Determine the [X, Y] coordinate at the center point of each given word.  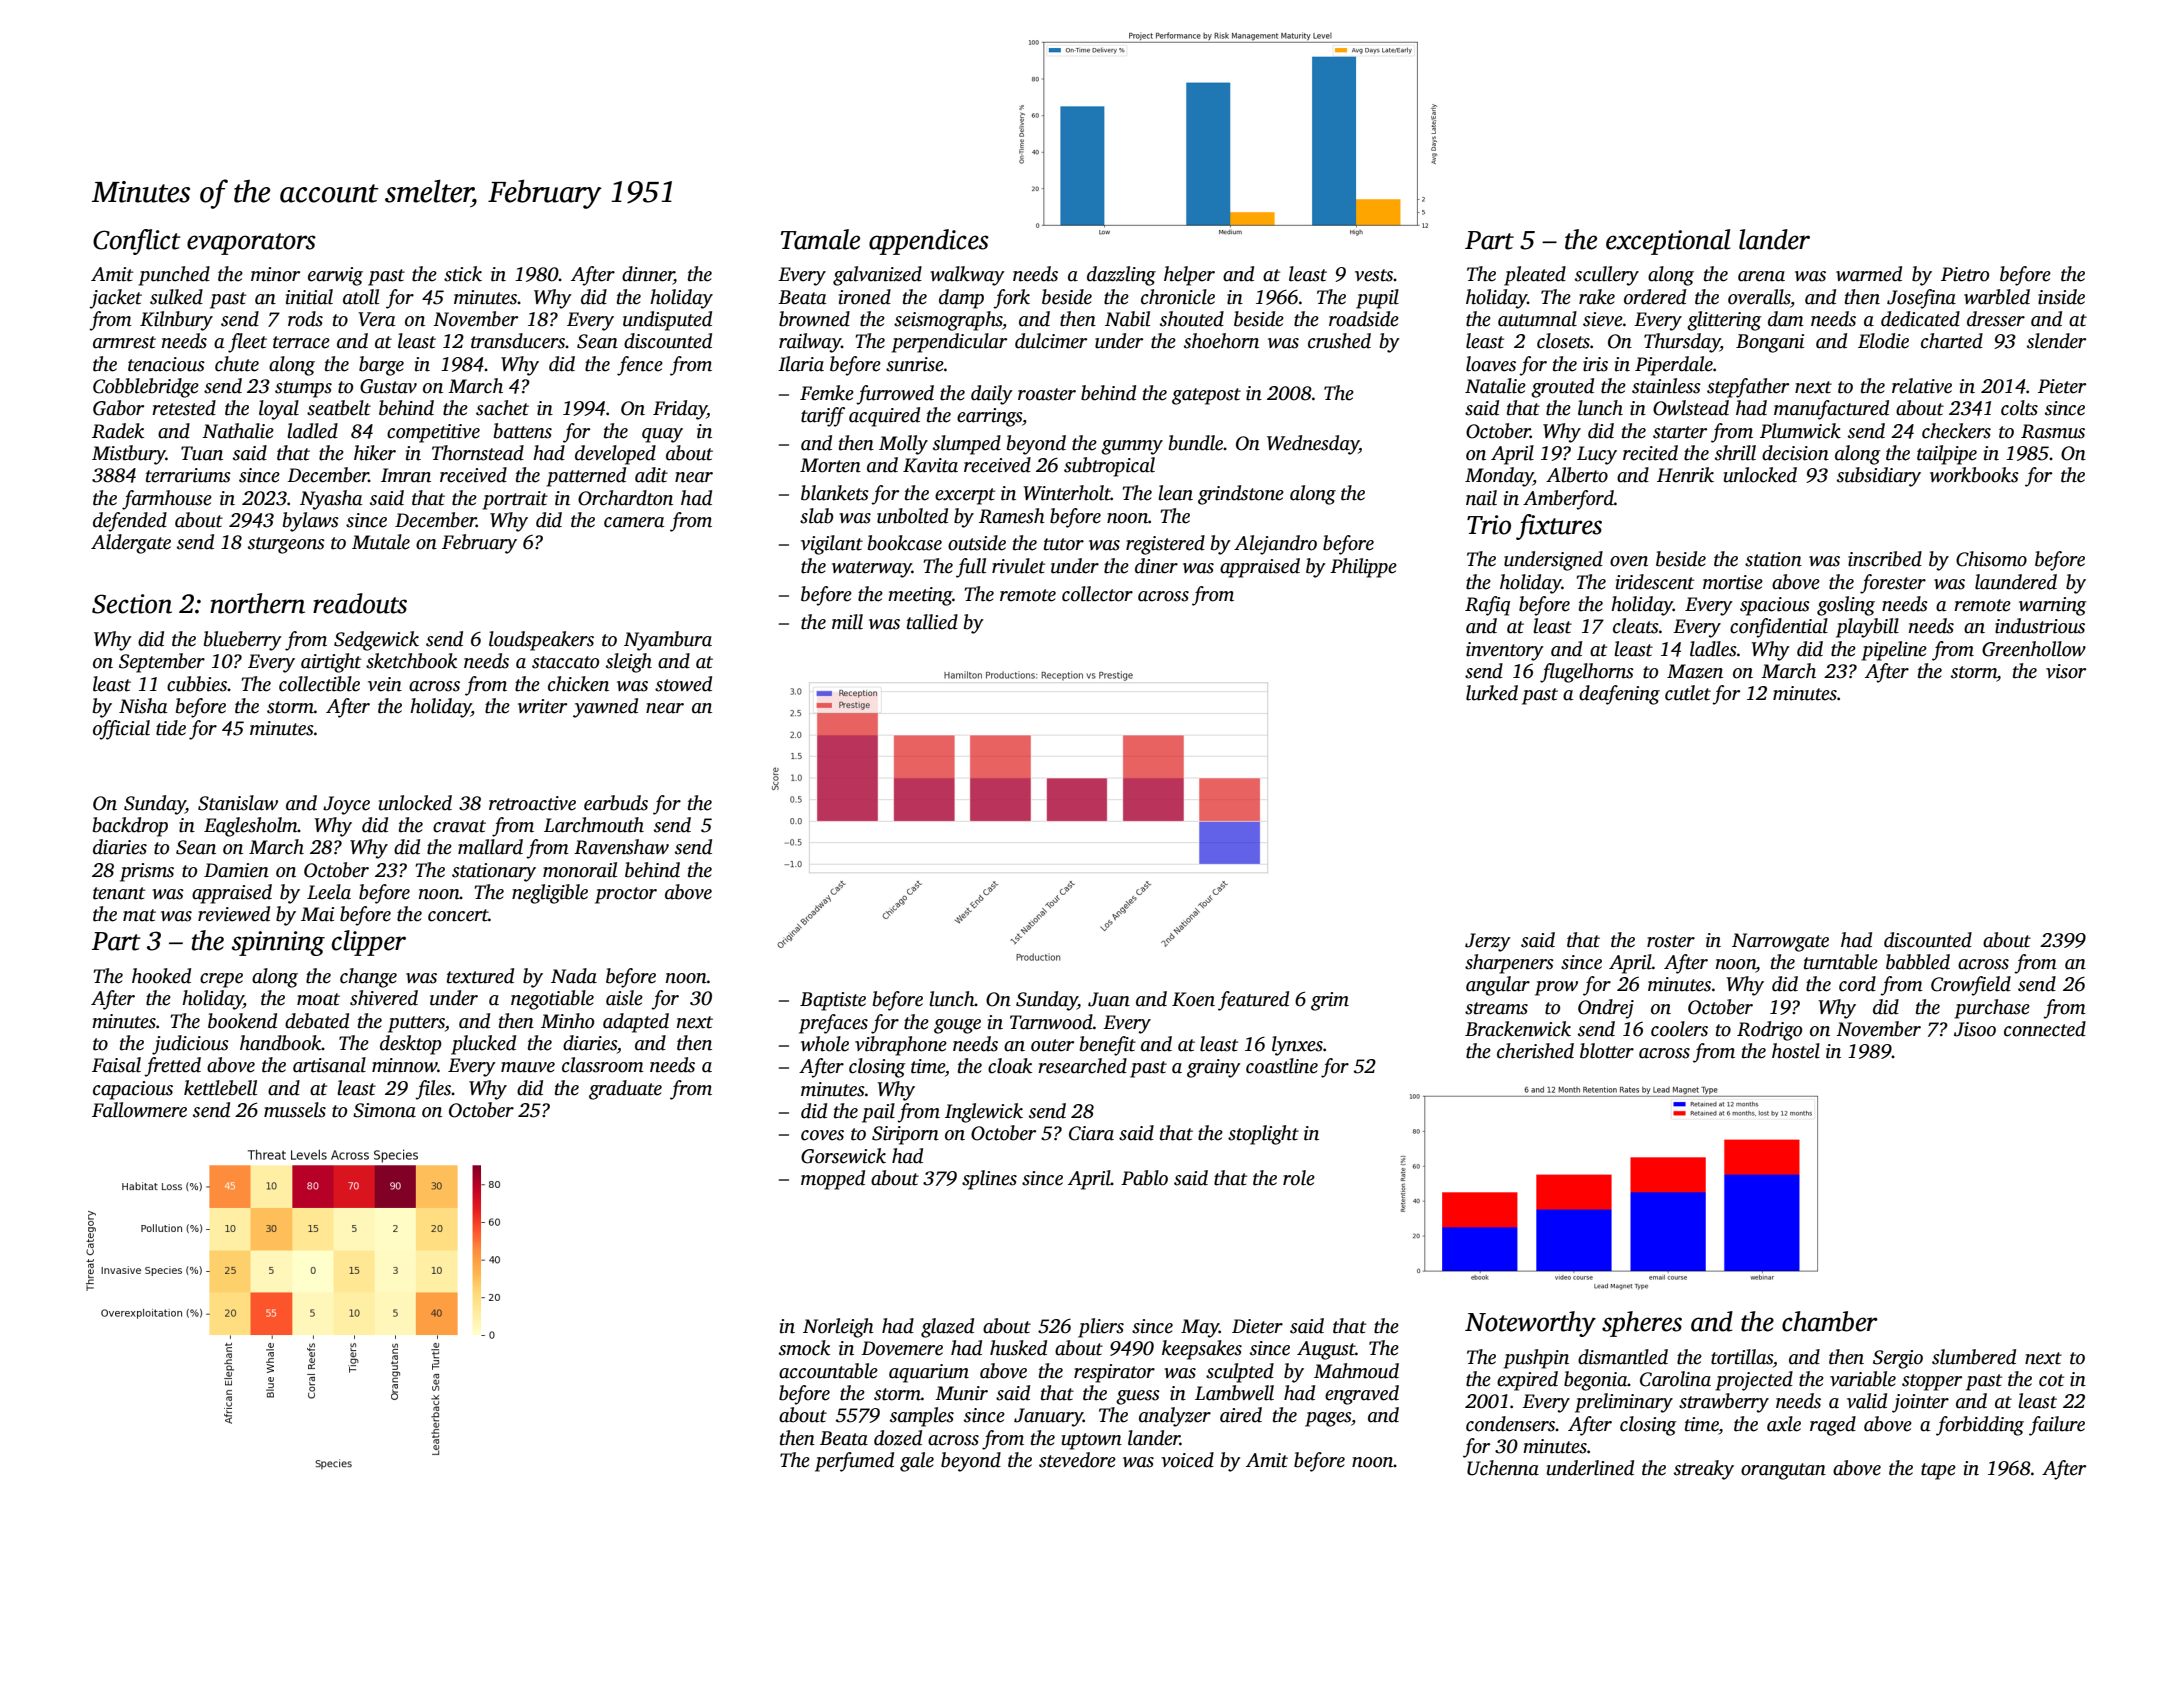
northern [257, 603]
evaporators [251, 244]
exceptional [1668, 242]
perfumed [854, 1462]
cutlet [1688, 693]
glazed [947, 1328]
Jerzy [1488, 942]
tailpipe [1947, 455]
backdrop [130, 827]
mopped [833, 1180]
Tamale [820, 239]
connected [2045, 1029]
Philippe [1363, 568]
